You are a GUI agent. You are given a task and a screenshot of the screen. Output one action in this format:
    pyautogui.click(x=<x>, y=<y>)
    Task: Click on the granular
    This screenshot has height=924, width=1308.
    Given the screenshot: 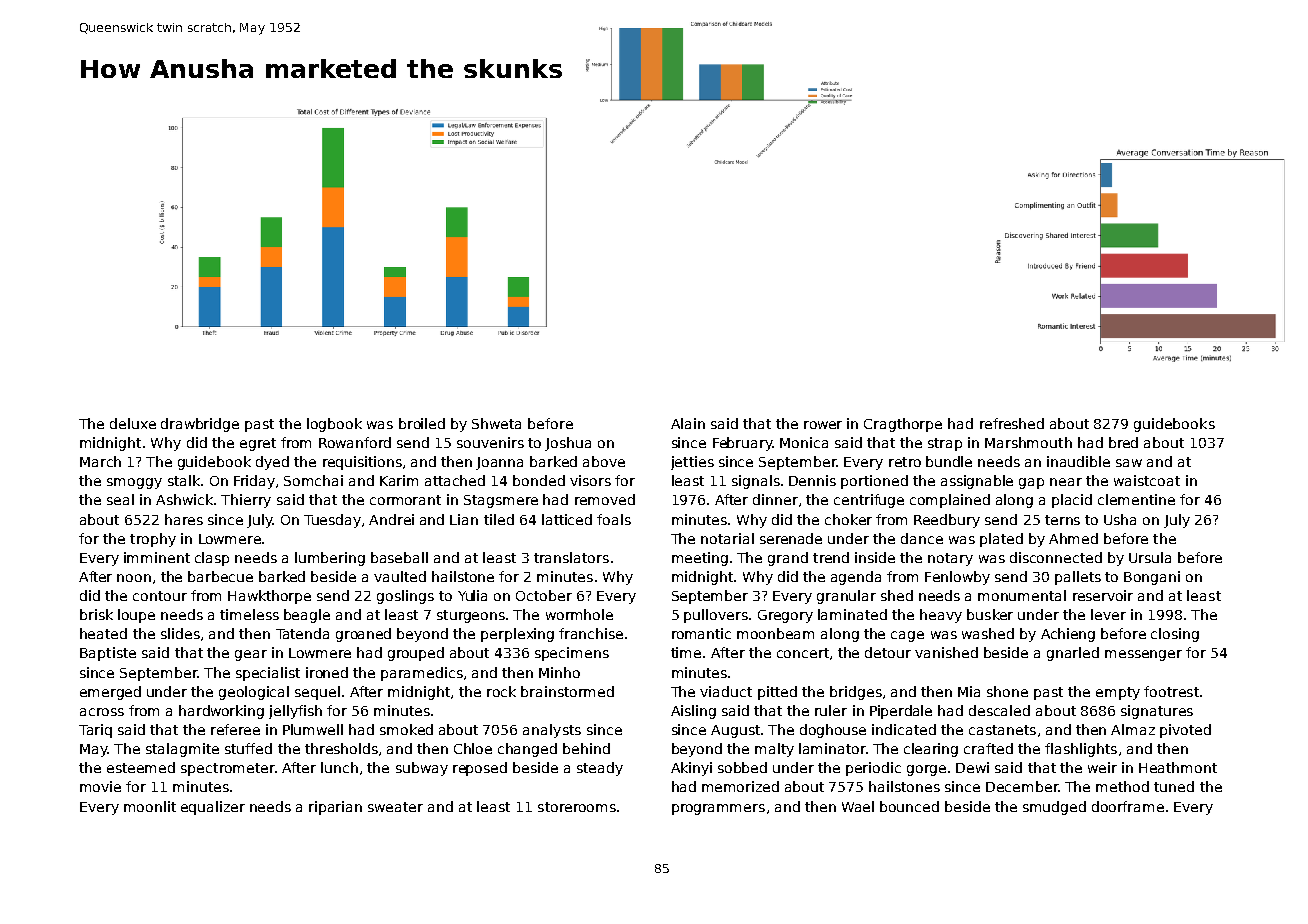 What is the action you would take?
    pyautogui.click(x=846, y=597)
